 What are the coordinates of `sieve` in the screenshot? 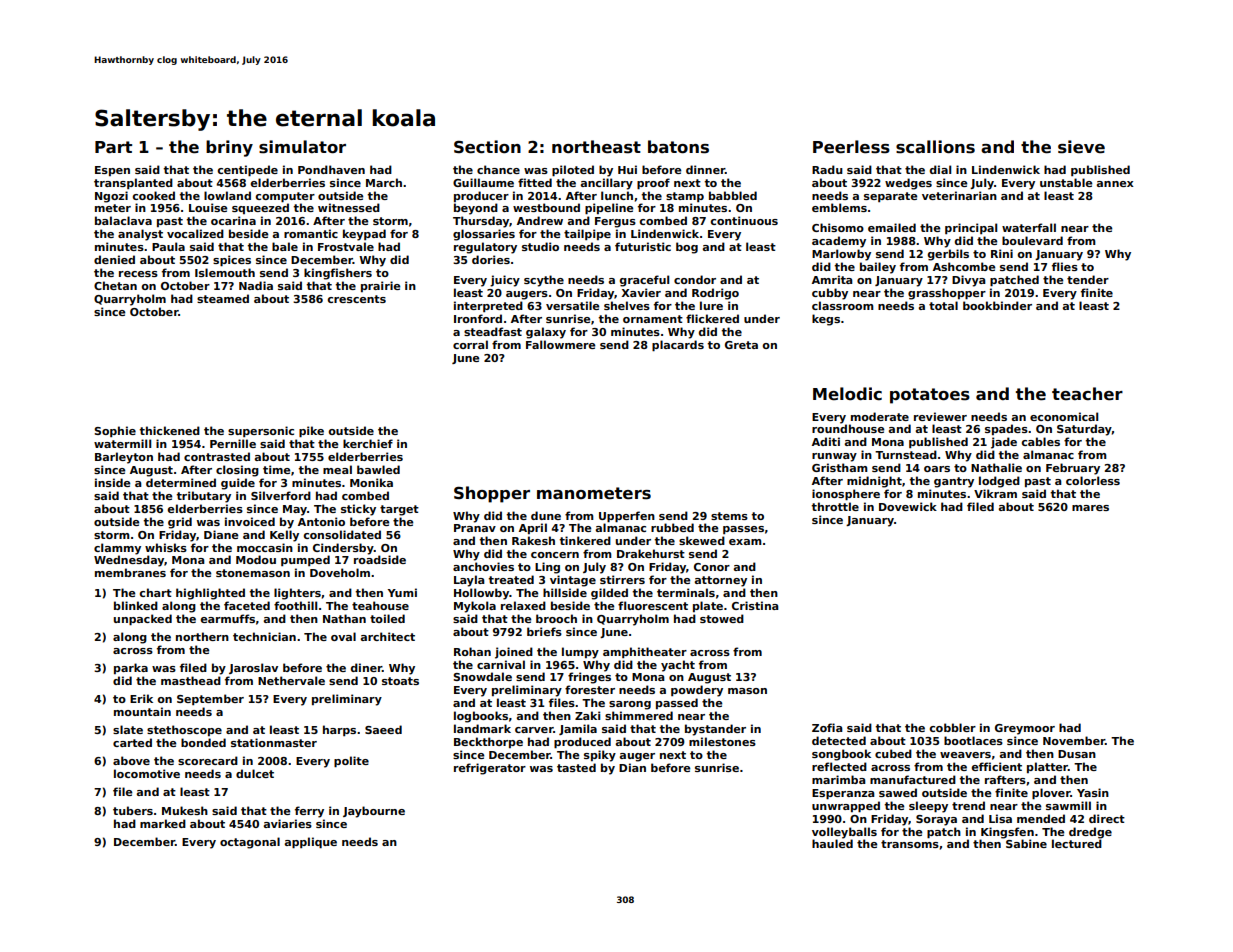 It's located at (1081, 147).
